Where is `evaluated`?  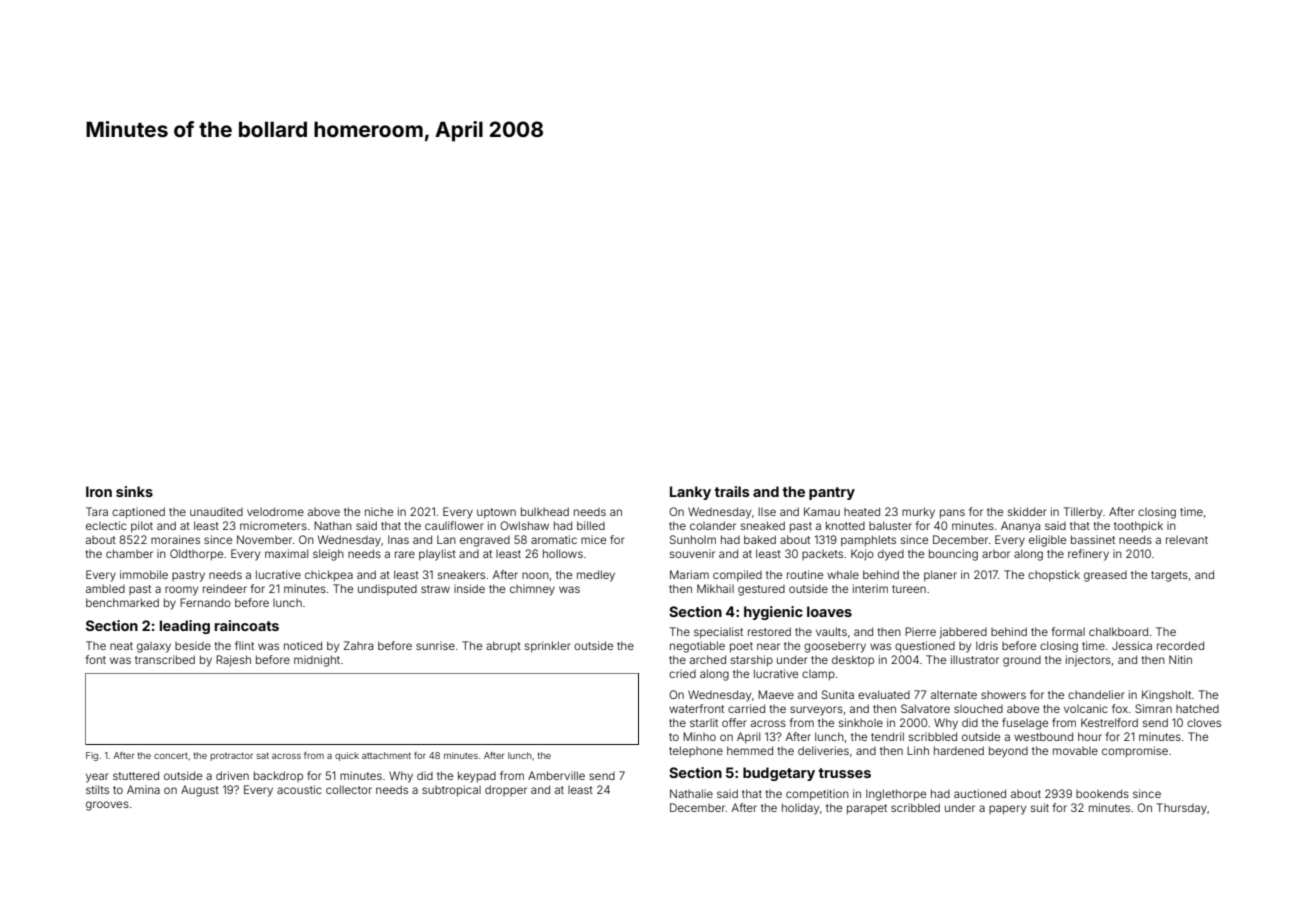
evaluated is located at coordinates (884, 694).
